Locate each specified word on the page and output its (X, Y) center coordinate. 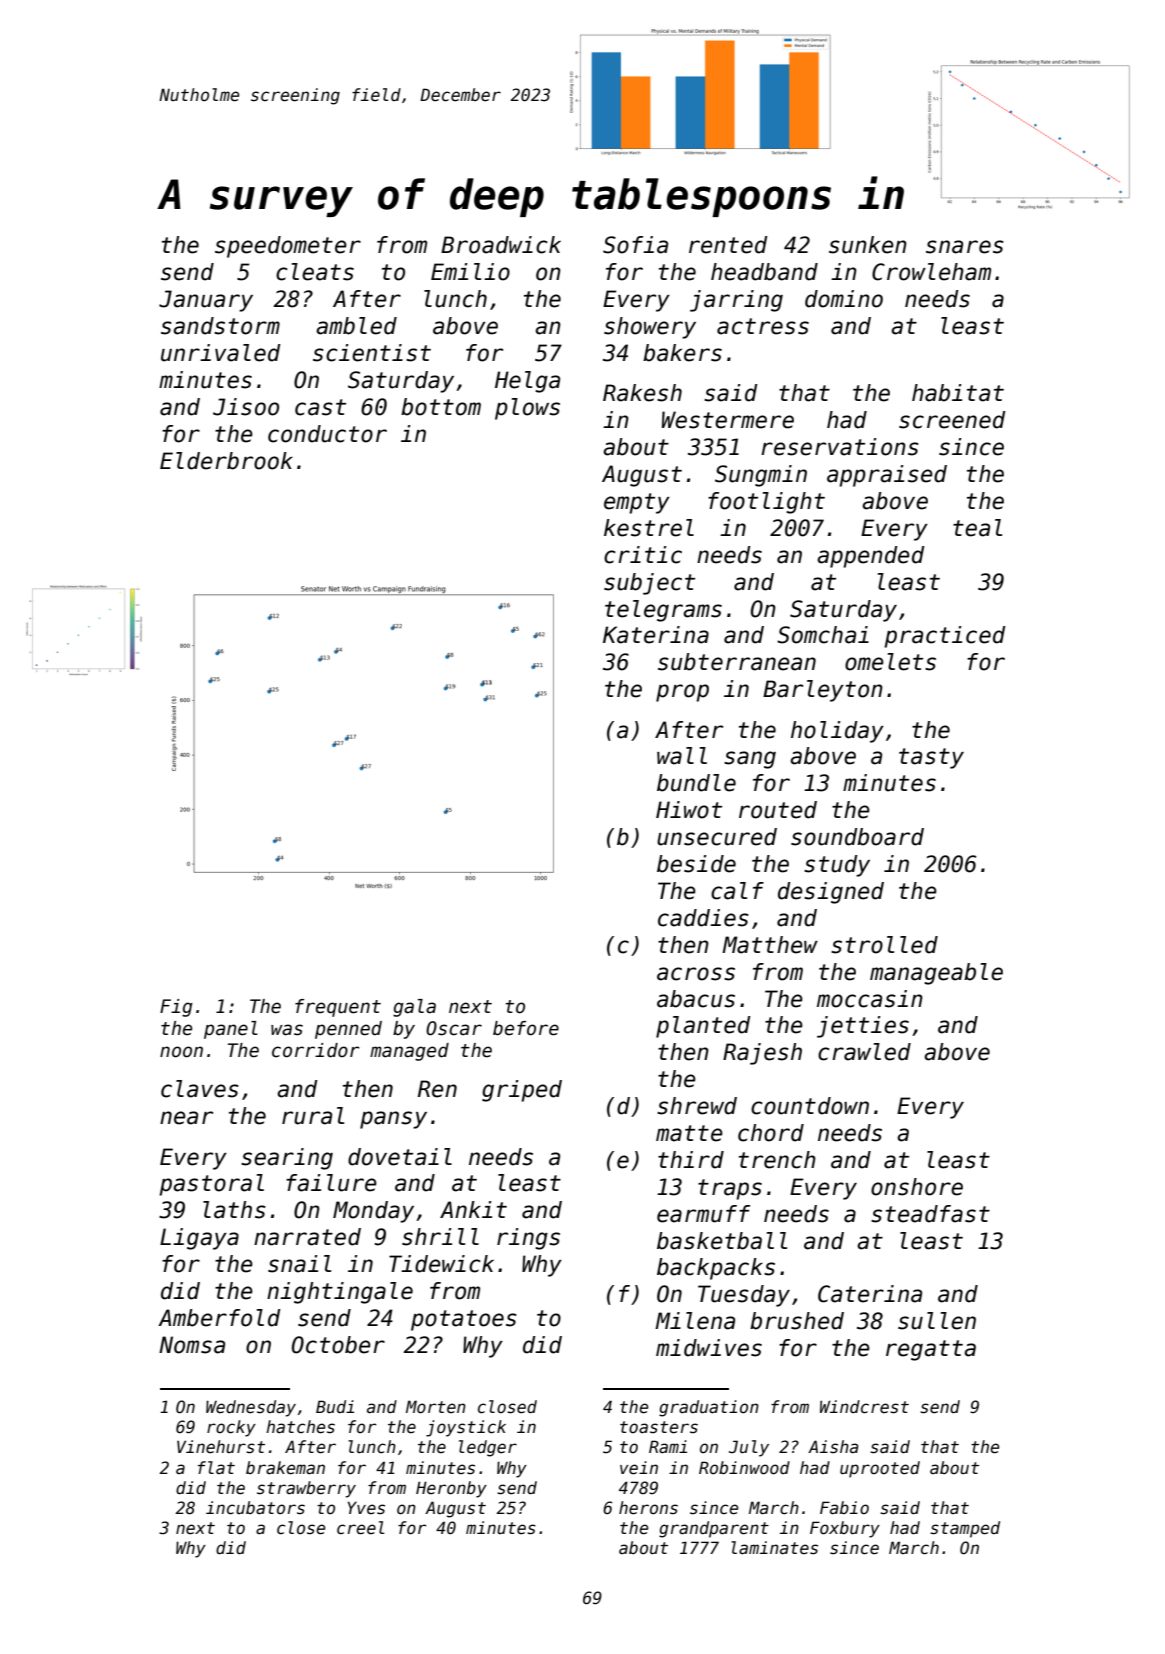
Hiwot (689, 810)
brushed (797, 1321)
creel (360, 1528)
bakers (682, 353)
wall (682, 756)
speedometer (288, 247)
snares (965, 247)
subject (649, 584)
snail (299, 1264)
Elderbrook (226, 461)
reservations (840, 447)
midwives (709, 1348)
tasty (931, 758)
